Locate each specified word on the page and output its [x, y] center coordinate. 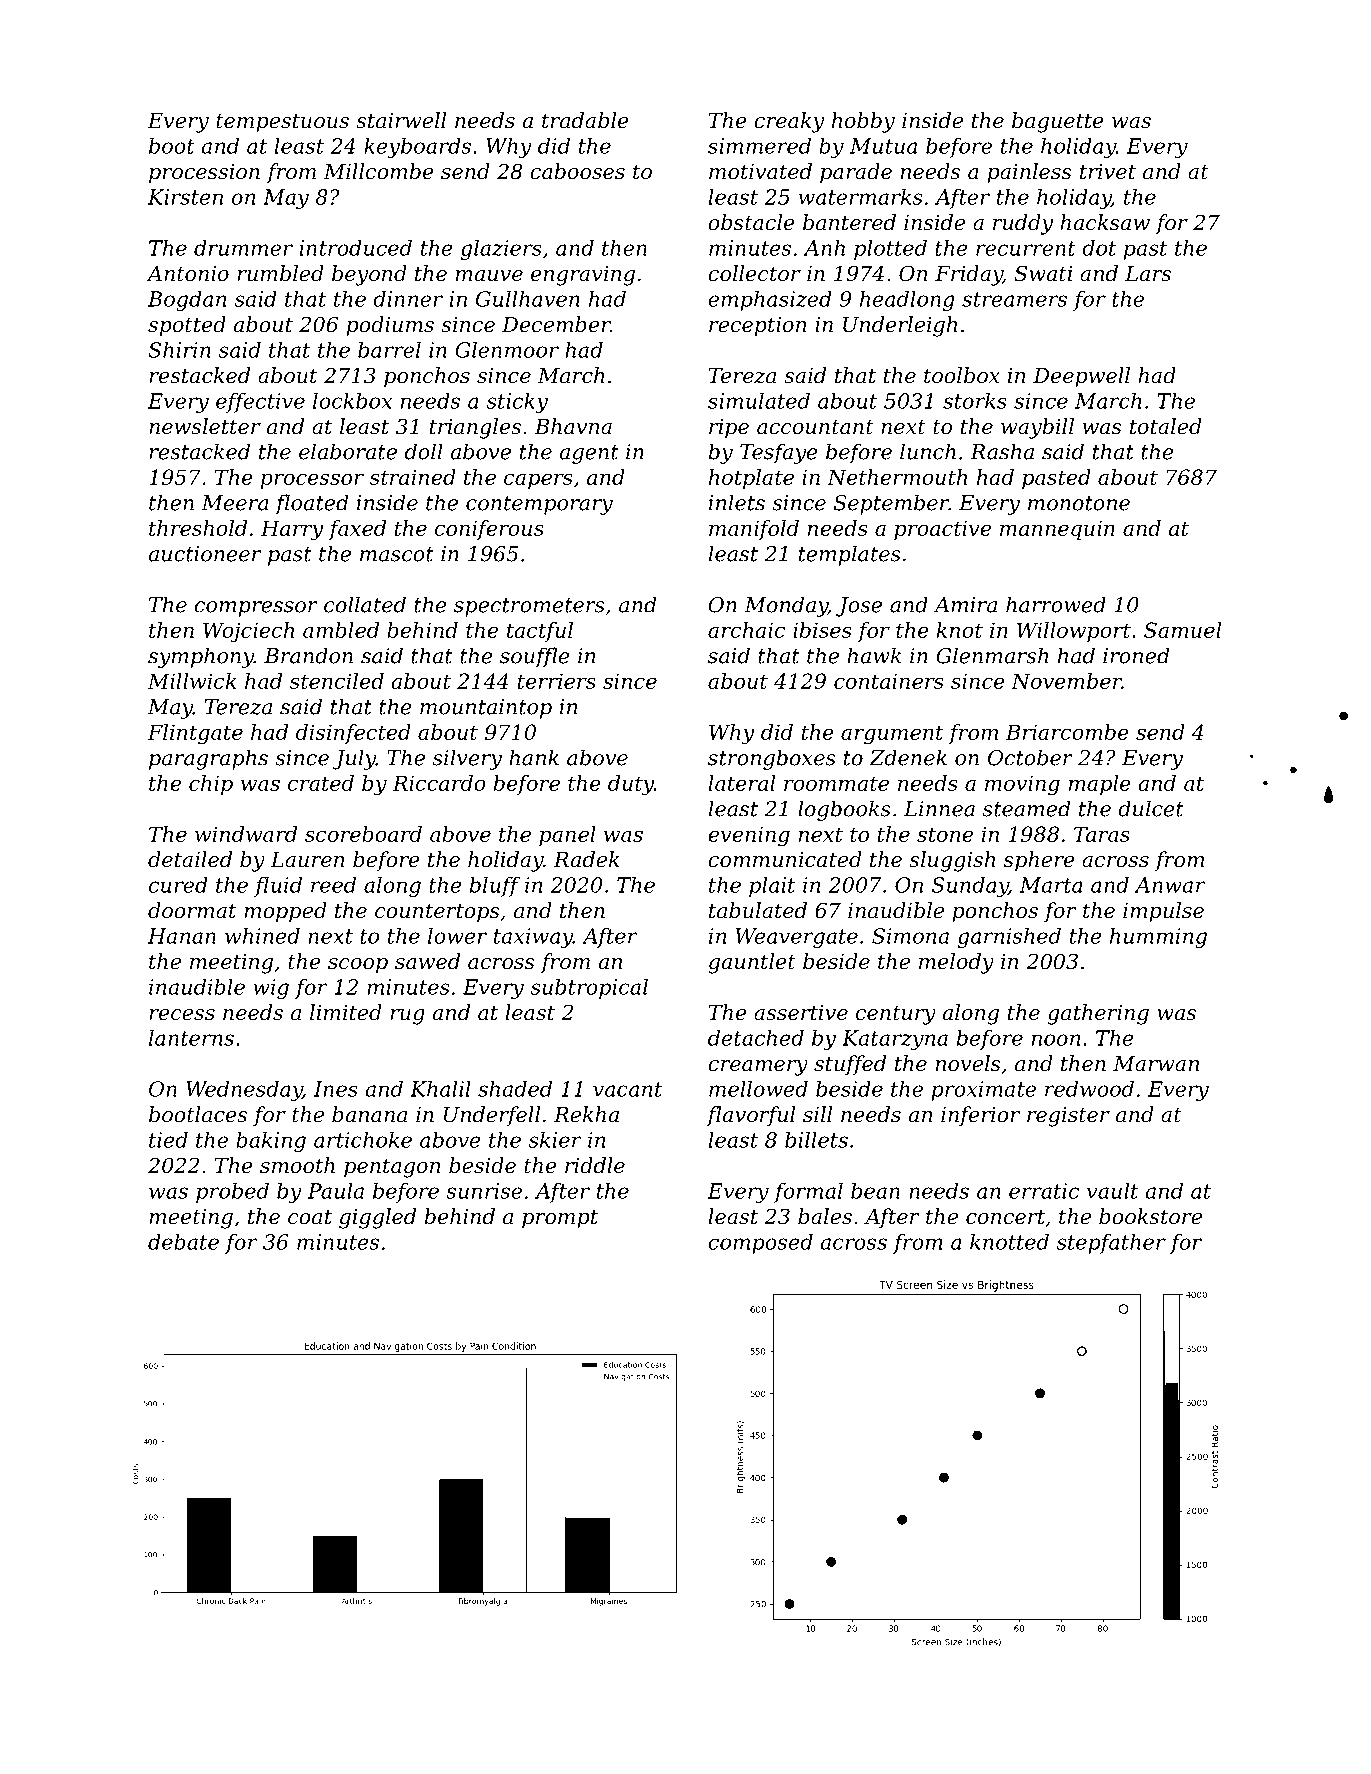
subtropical [589, 989]
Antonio [187, 274]
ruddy [1023, 224]
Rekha [586, 1114]
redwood [1089, 1089]
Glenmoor [507, 350]
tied [168, 1140]
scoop [358, 966]
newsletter [205, 426]
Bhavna [573, 426]
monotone [1079, 503]
